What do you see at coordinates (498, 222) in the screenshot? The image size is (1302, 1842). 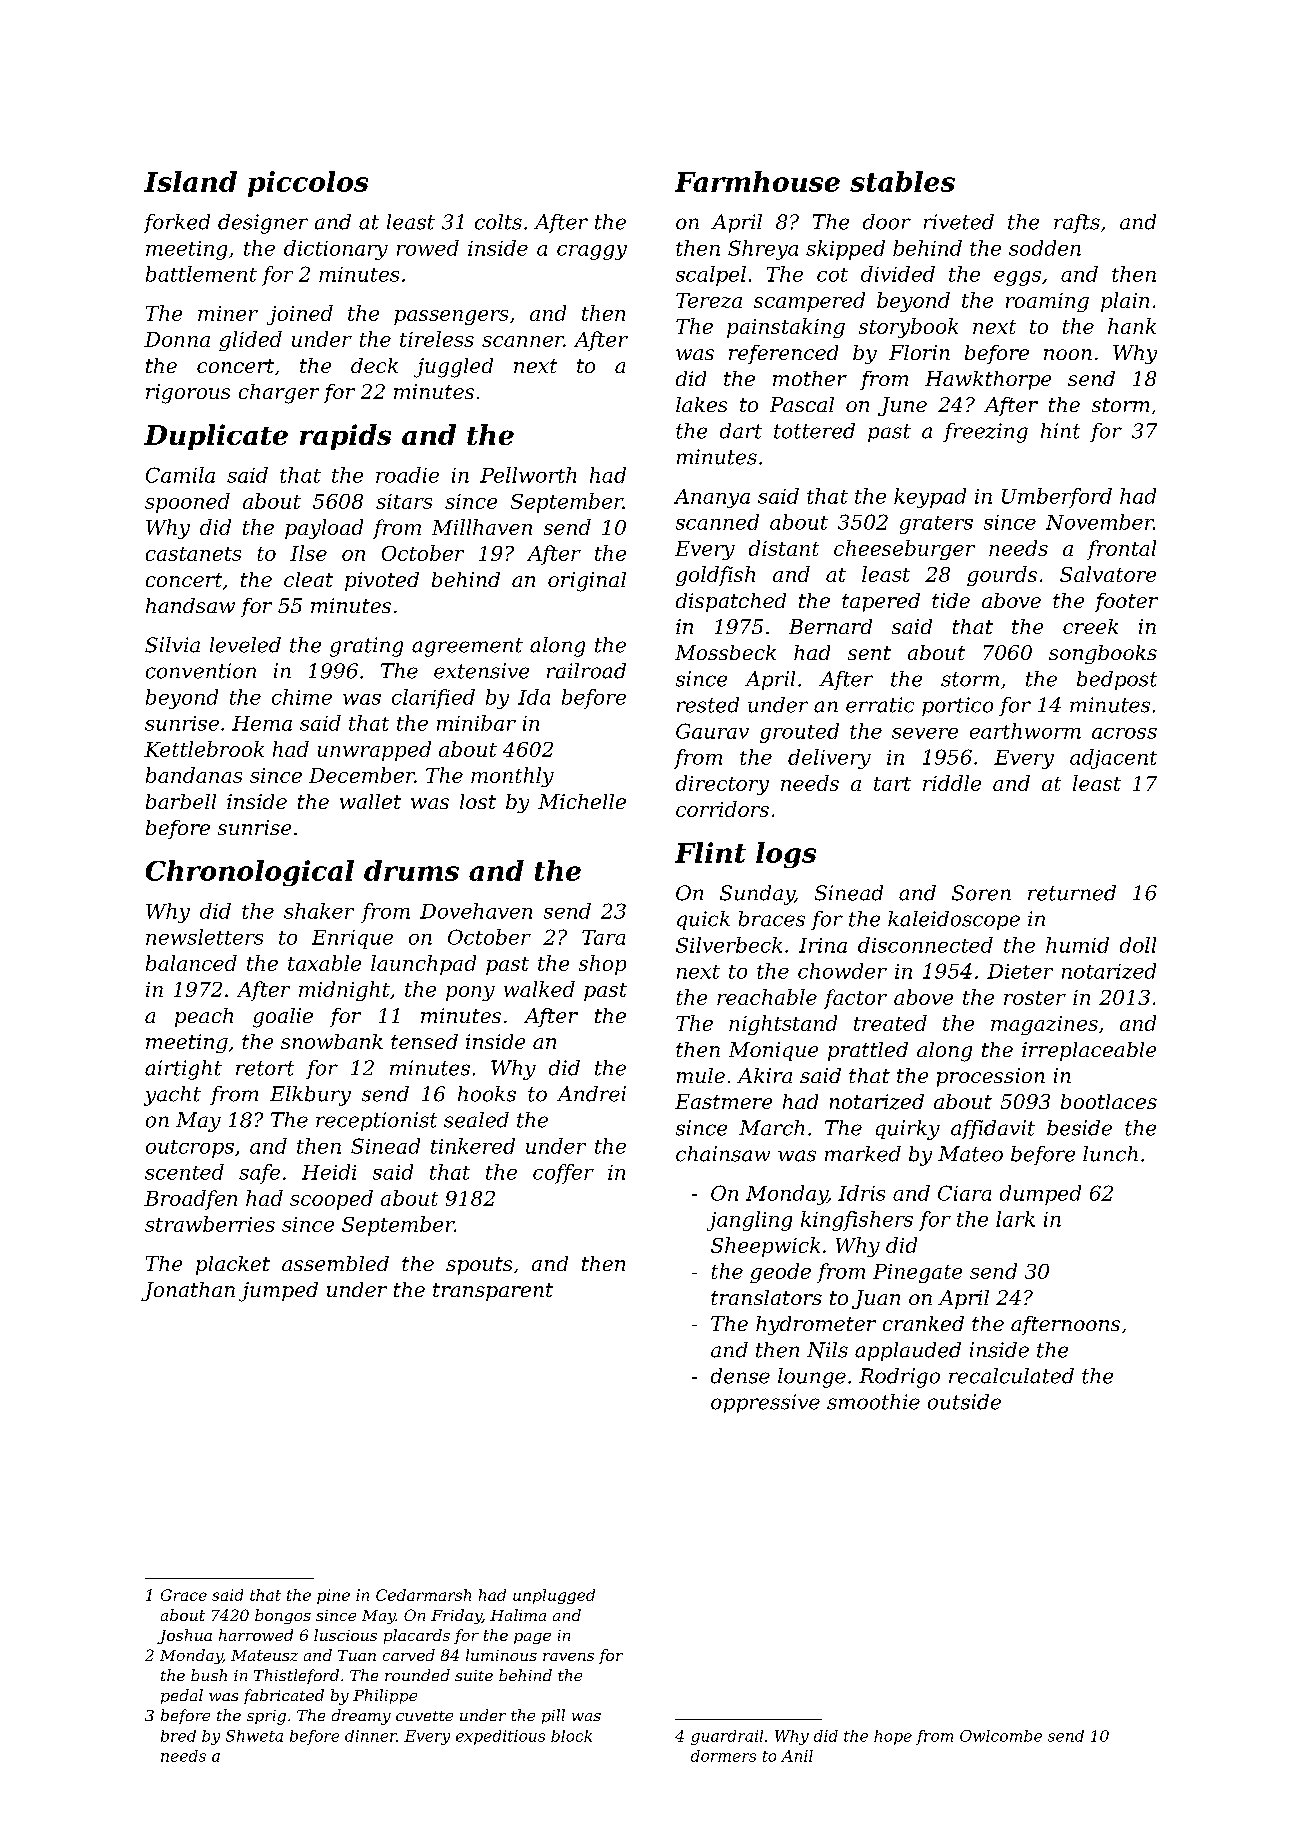 I see `colts` at bounding box center [498, 222].
